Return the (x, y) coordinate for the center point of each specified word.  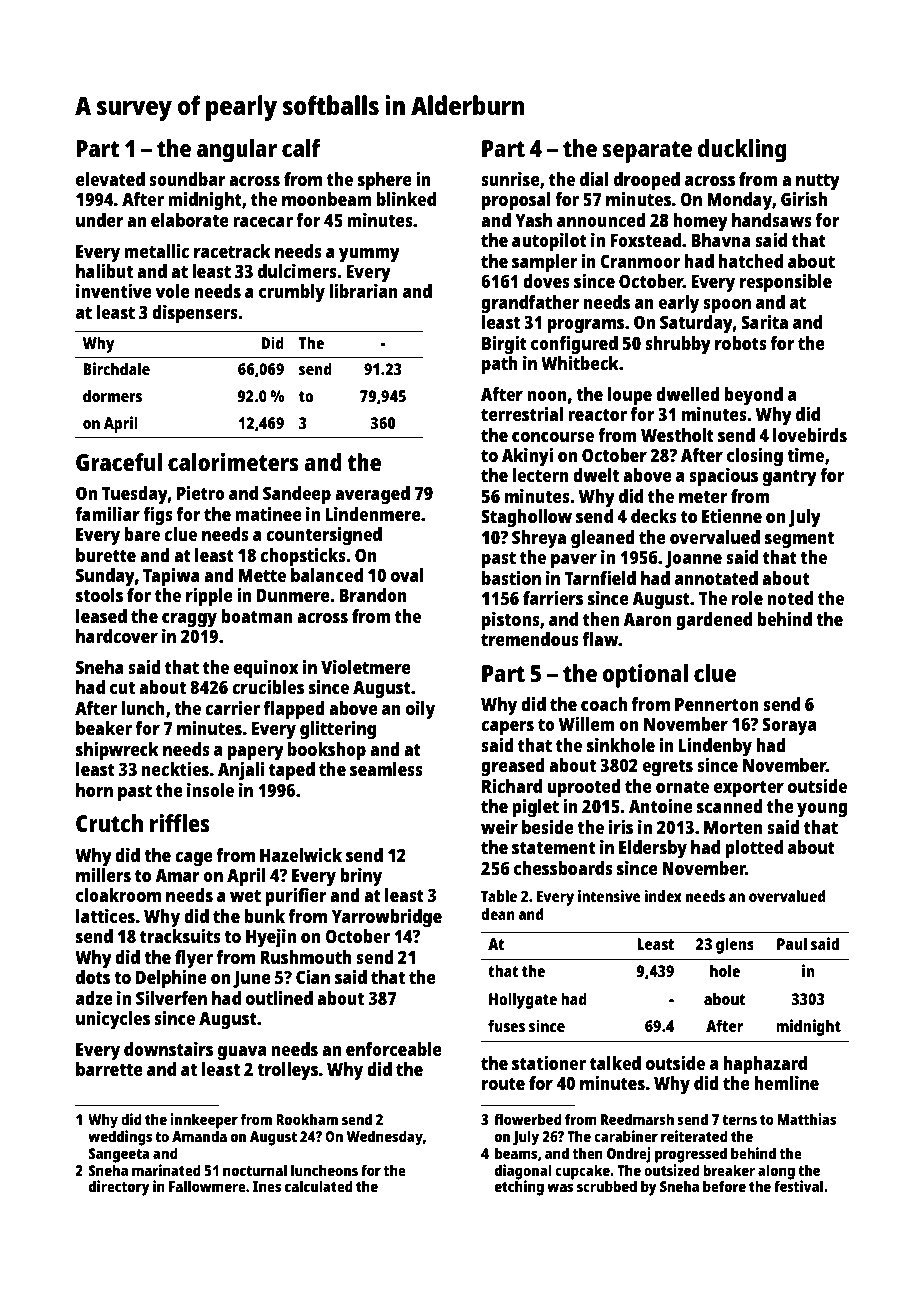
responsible (786, 283)
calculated (319, 1186)
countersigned (324, 536)
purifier (295, 897)
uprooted (584, 788)
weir (499, 826)
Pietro (201, 492)
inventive (114, 291)
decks (654, 516)
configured (574, 345)
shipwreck (117, 751)
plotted (754, 849)
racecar (263, 222)
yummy (369, 255)
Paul (792, 943)
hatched (751, 261)
